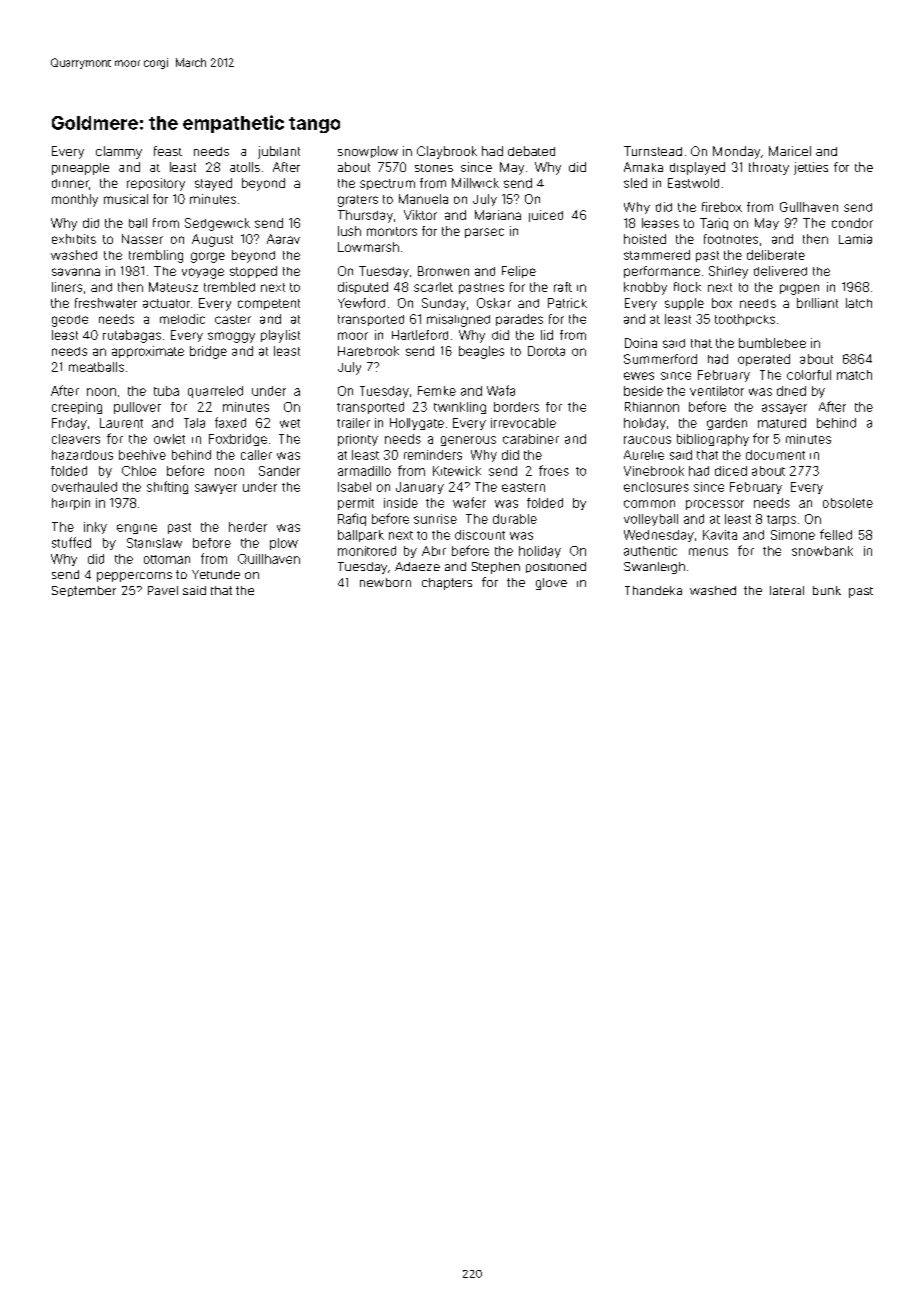  What do you see at coordinates (809, 207) in the screenshot?
I see `Gullhaven` at bounding box center [809, 207].
